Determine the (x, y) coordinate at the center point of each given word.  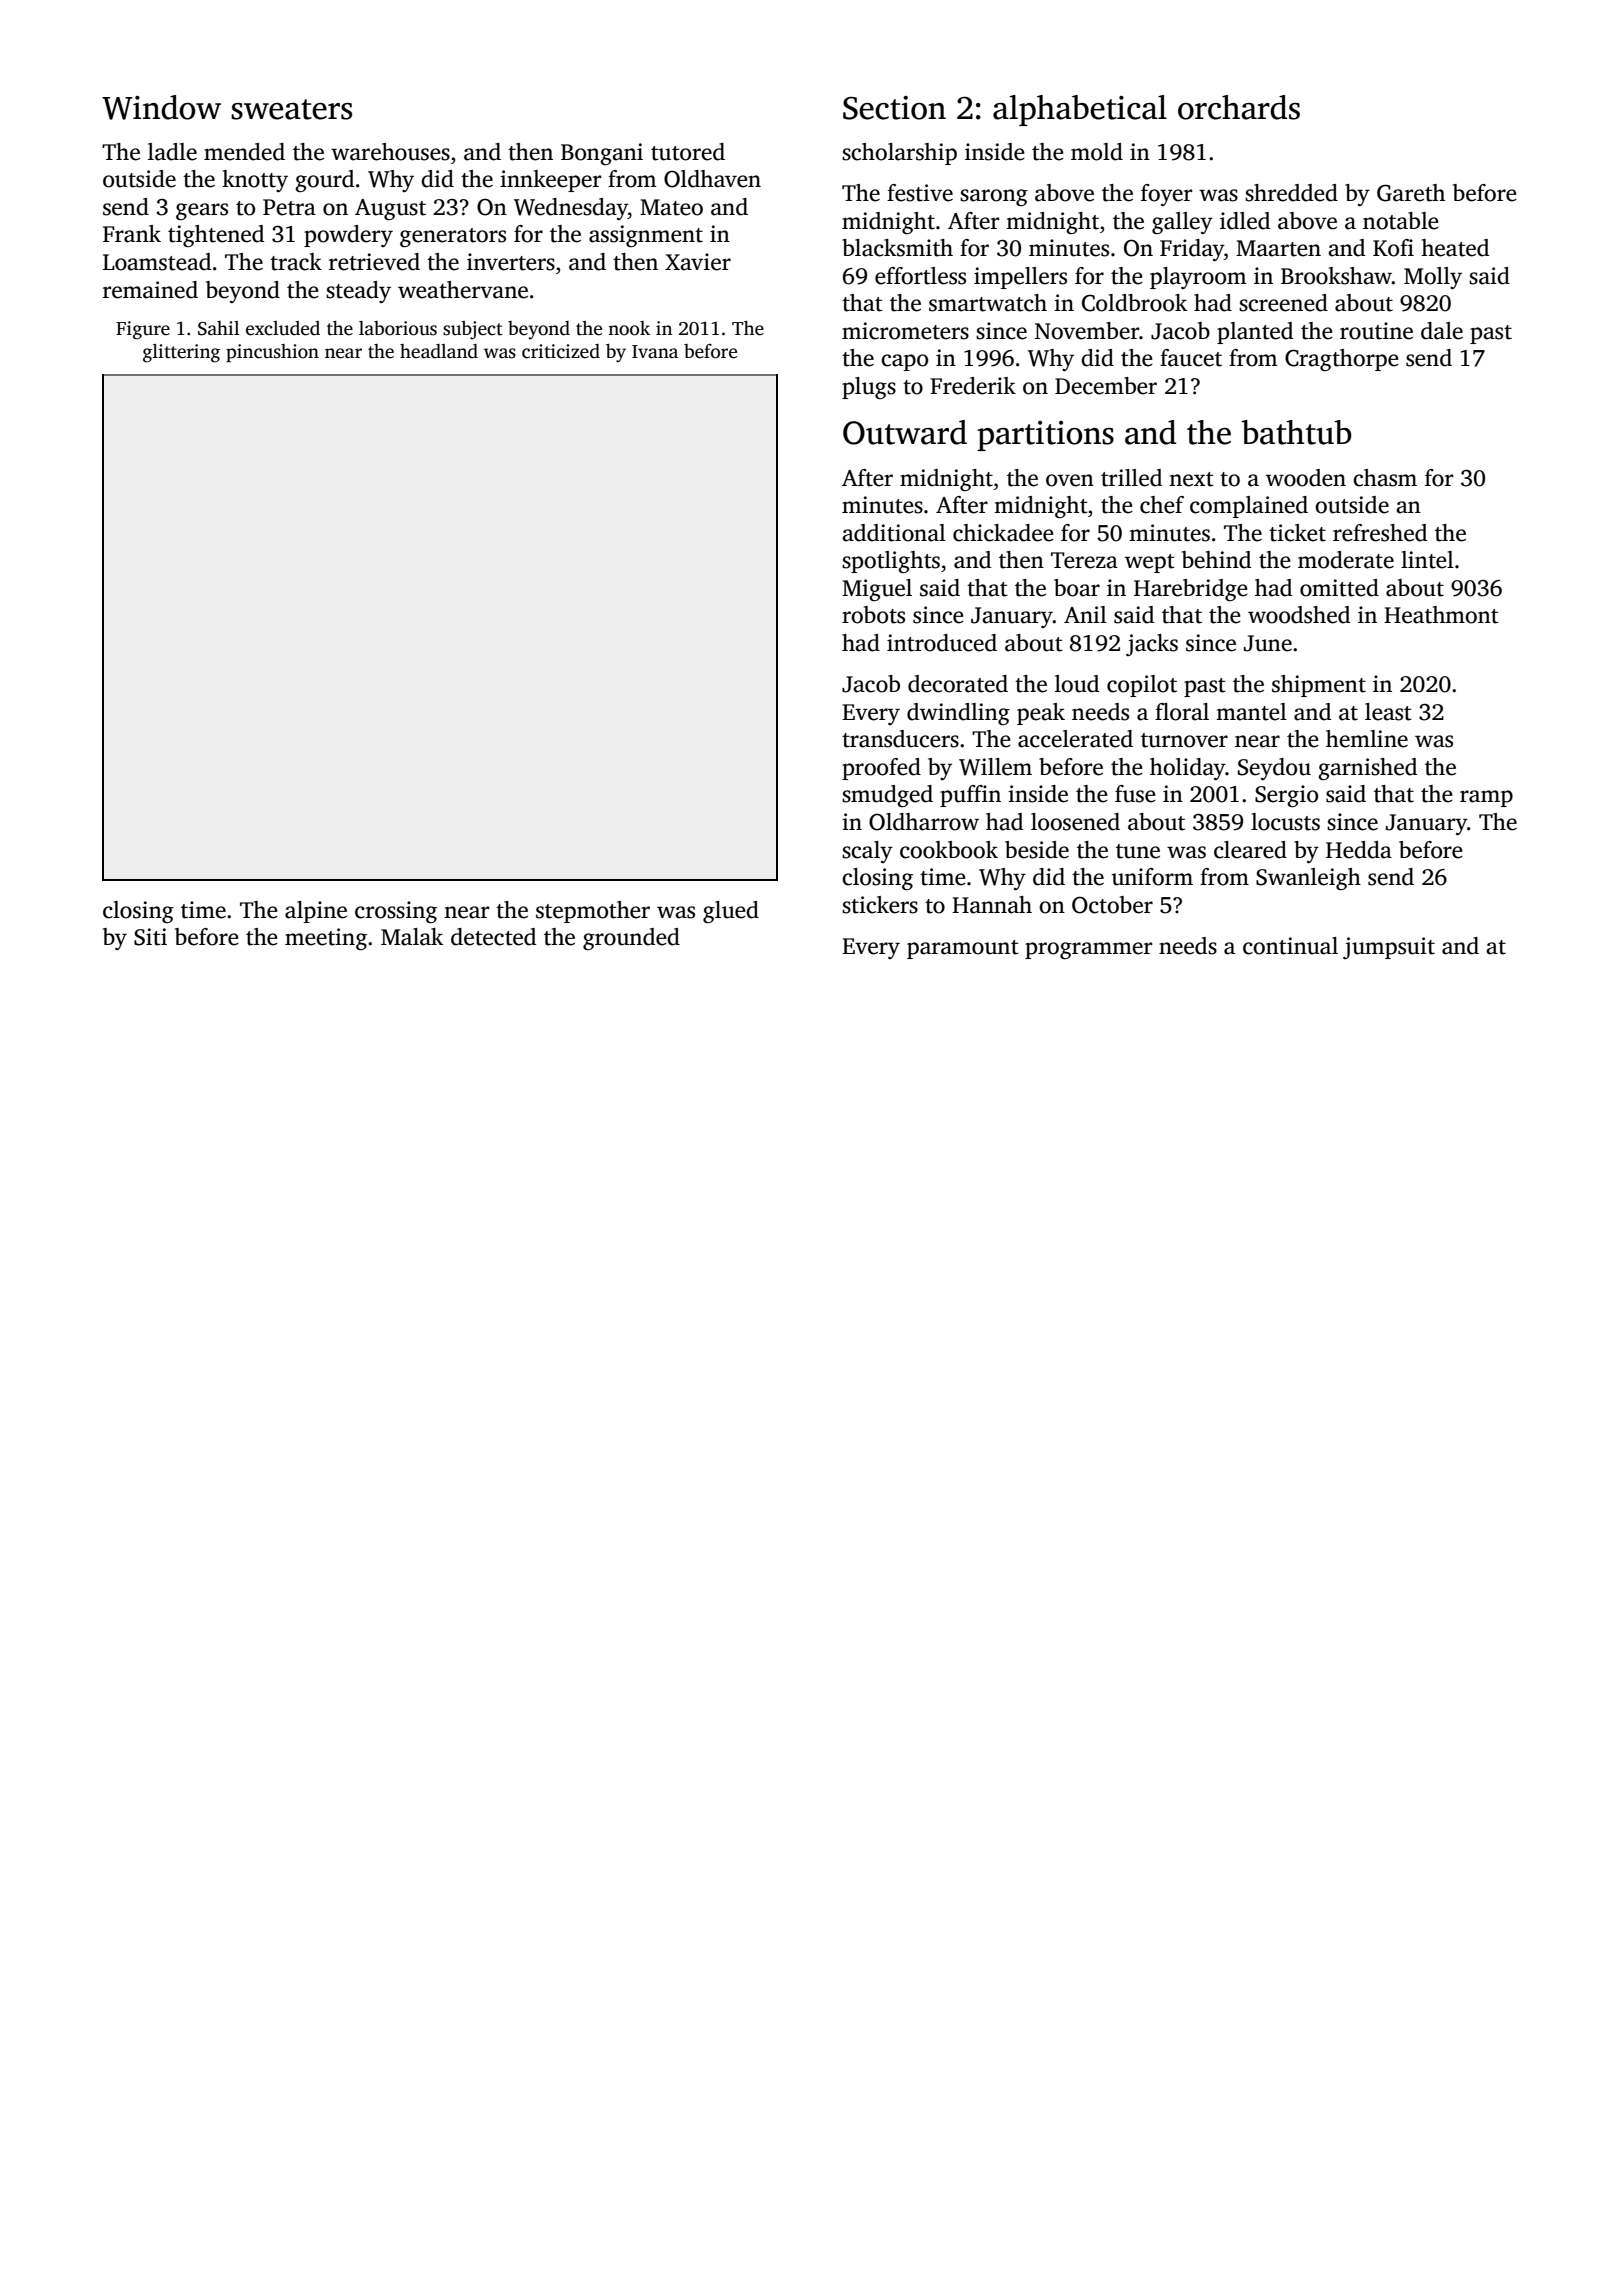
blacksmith (897, 248)
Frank (132, 234)
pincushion (272, 353)
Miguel (877, 590)
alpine (316, 912)
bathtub (1296, 432)
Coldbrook (1134, 303)
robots (873, 615)
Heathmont (1441, 615)
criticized (561, 351)
